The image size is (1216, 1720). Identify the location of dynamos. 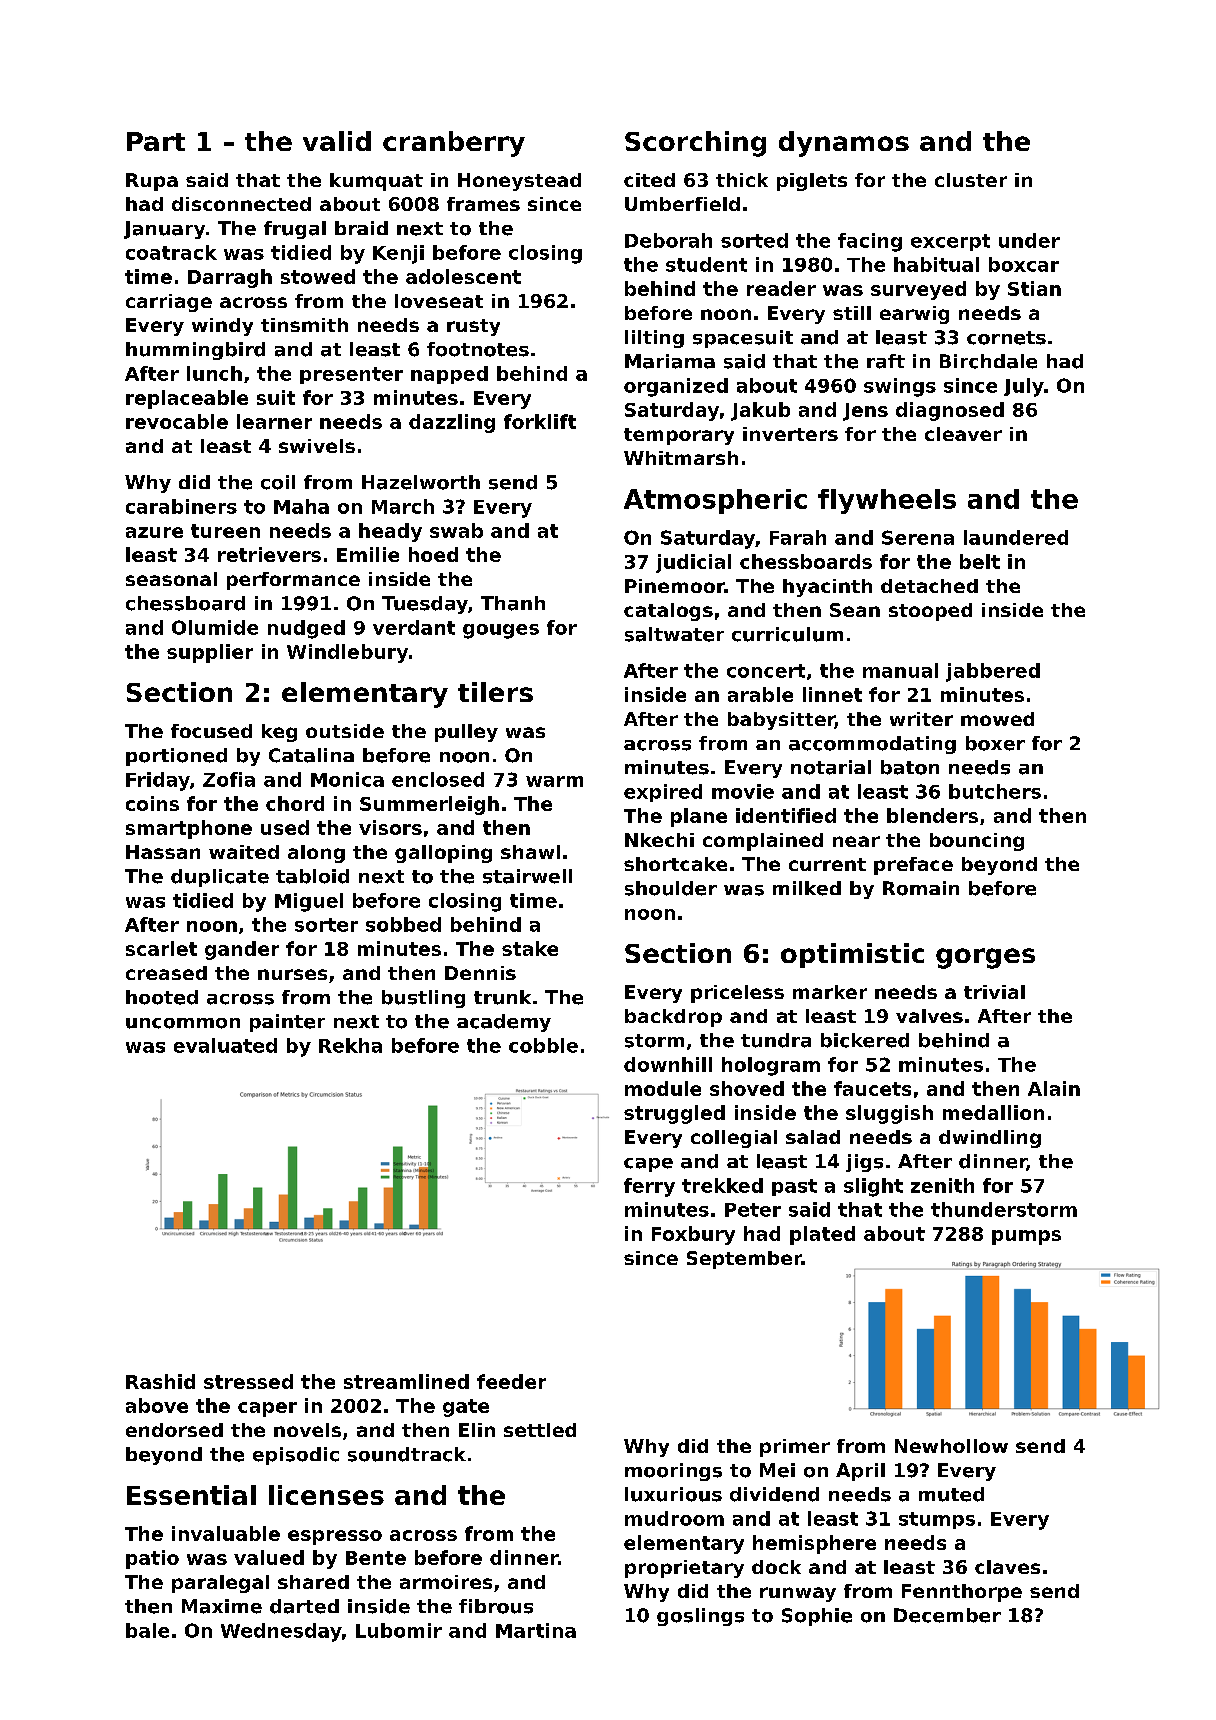
(844, 144).
